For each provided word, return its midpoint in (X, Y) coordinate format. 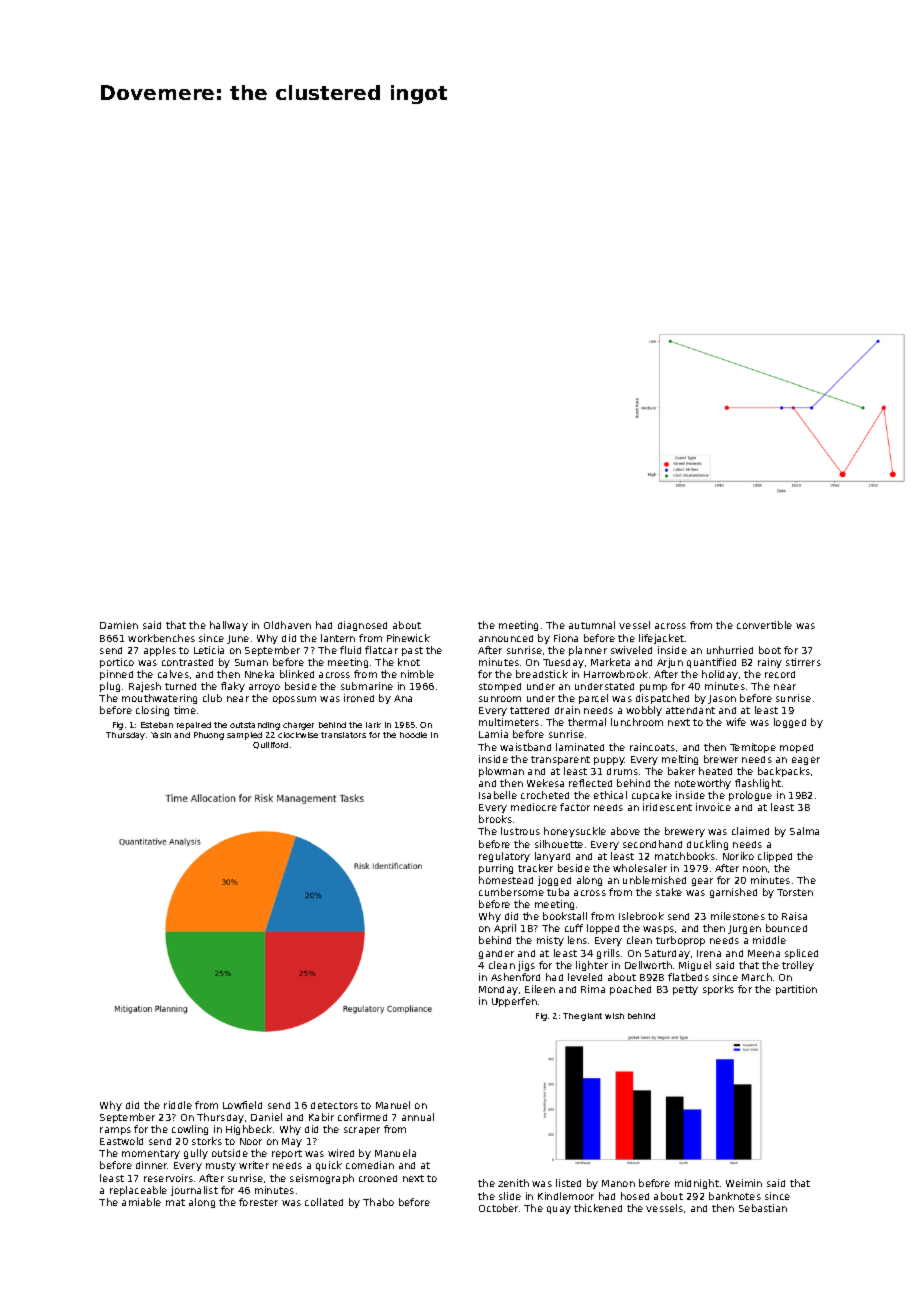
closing (152, 711)
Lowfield (242, 1105)
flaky (233, 687)
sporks (718, 990)
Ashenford (515, 977)
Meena (764, 953)
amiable (141, 1202)
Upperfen (514, 1002)
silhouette (559, 844)
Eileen (540, 989)
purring (496, 869)
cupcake (652, 796)
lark (373, 725)
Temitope (753, 748)
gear (702, 882)
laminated (580, 747)
